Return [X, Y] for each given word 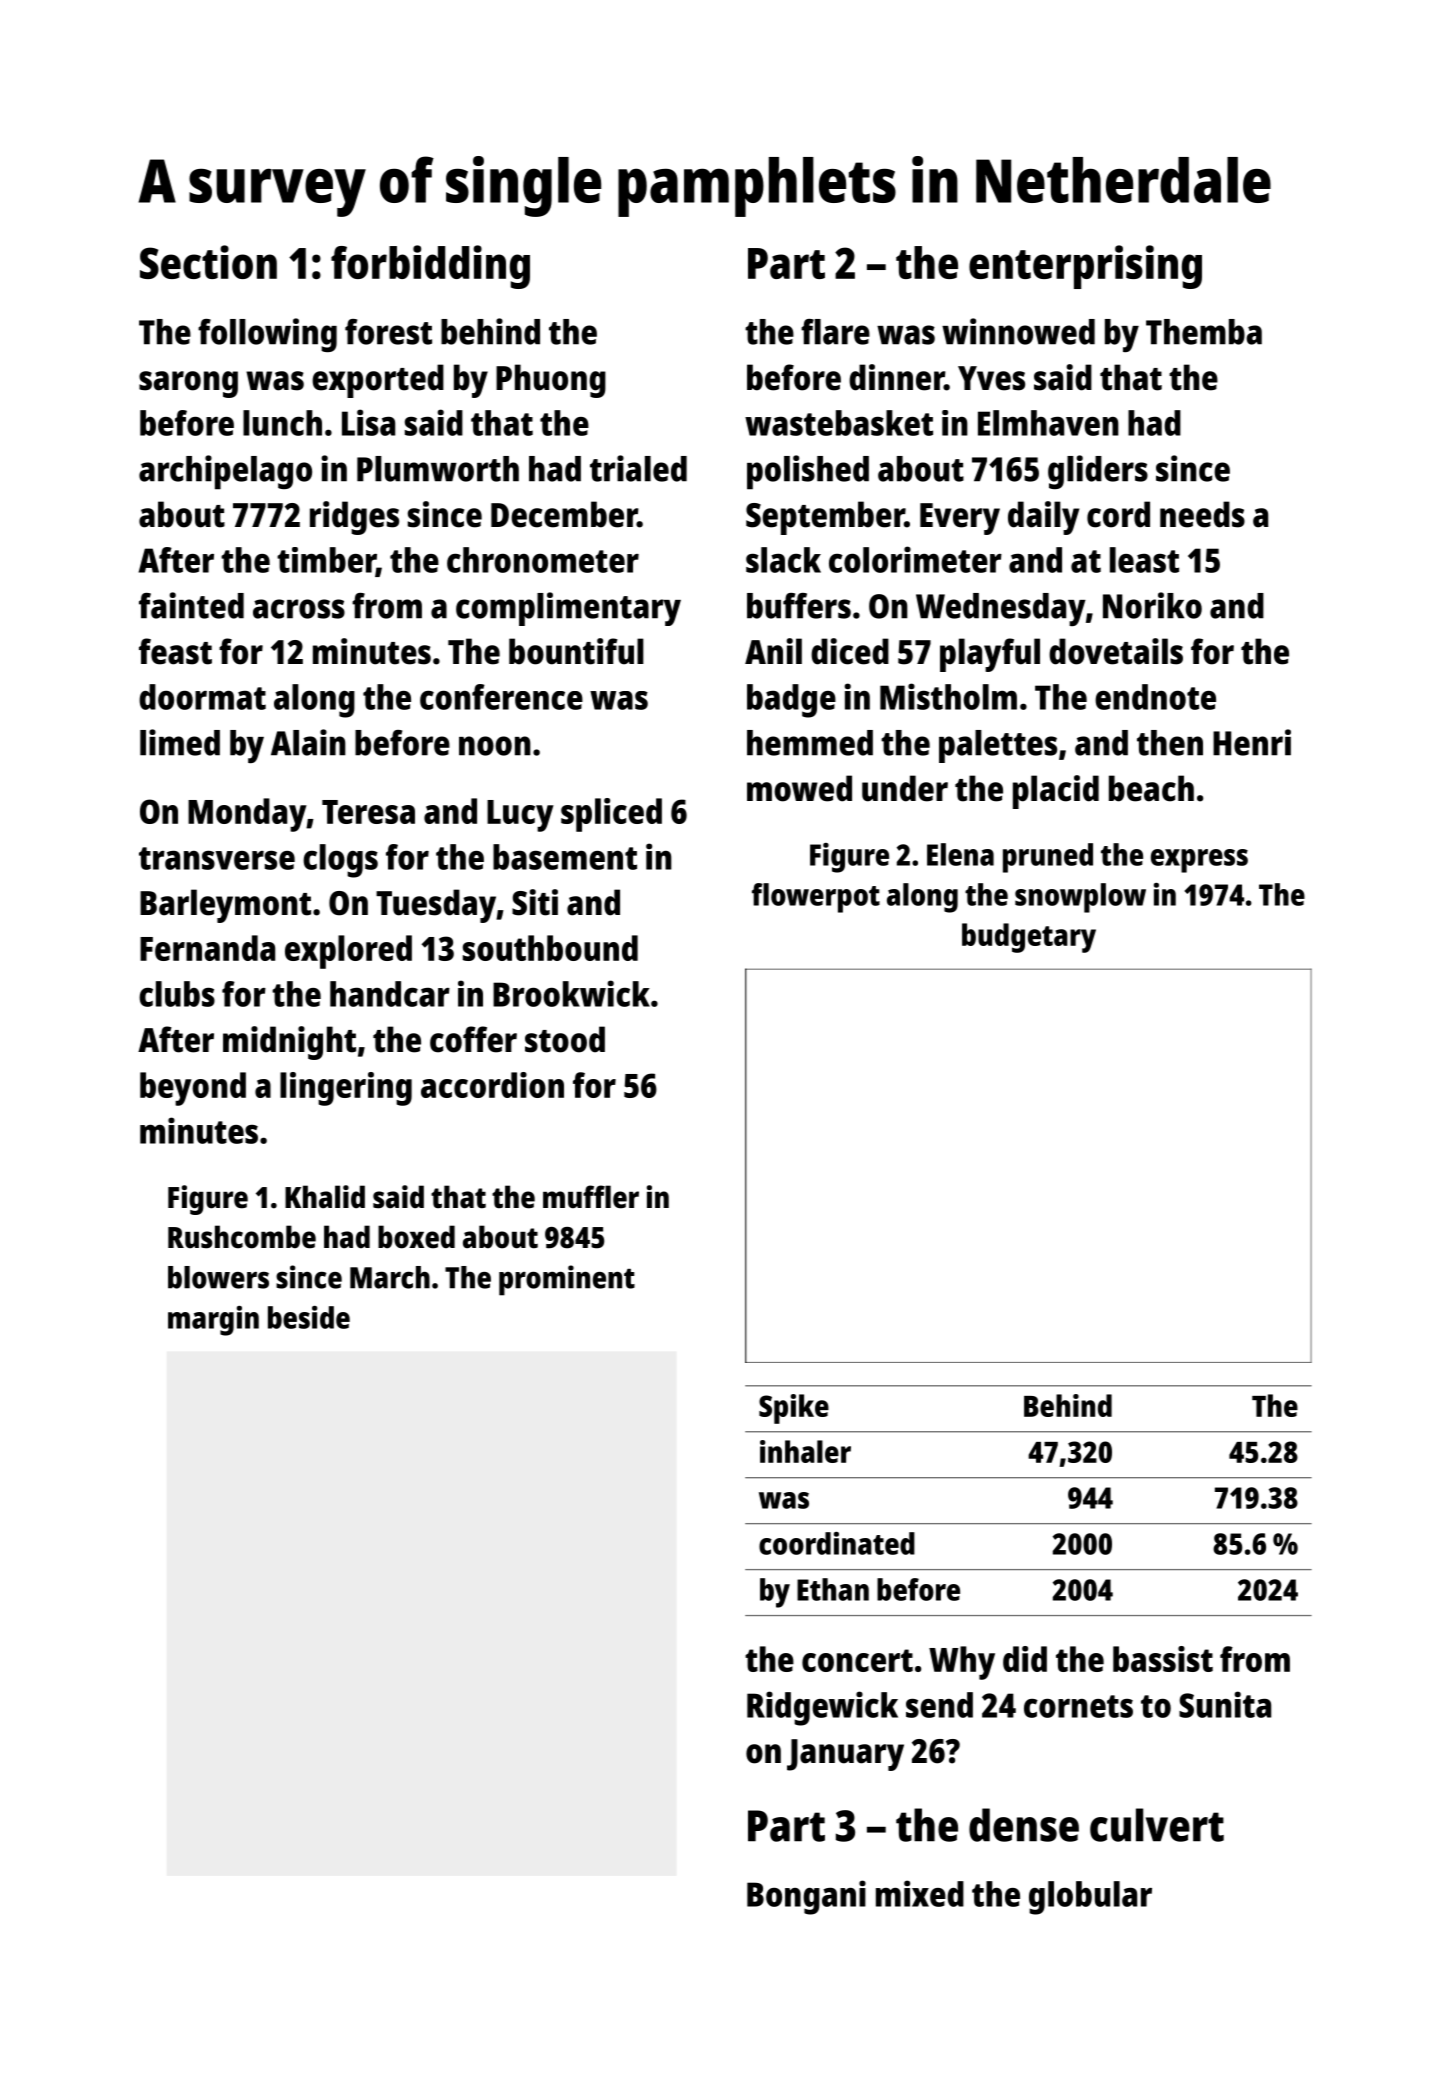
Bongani [806, 1897]
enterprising [1085, 267]
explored [348, 952]
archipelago [225, 472]
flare [835, 332]
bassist [1163, 1659]
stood [565, 1039]
